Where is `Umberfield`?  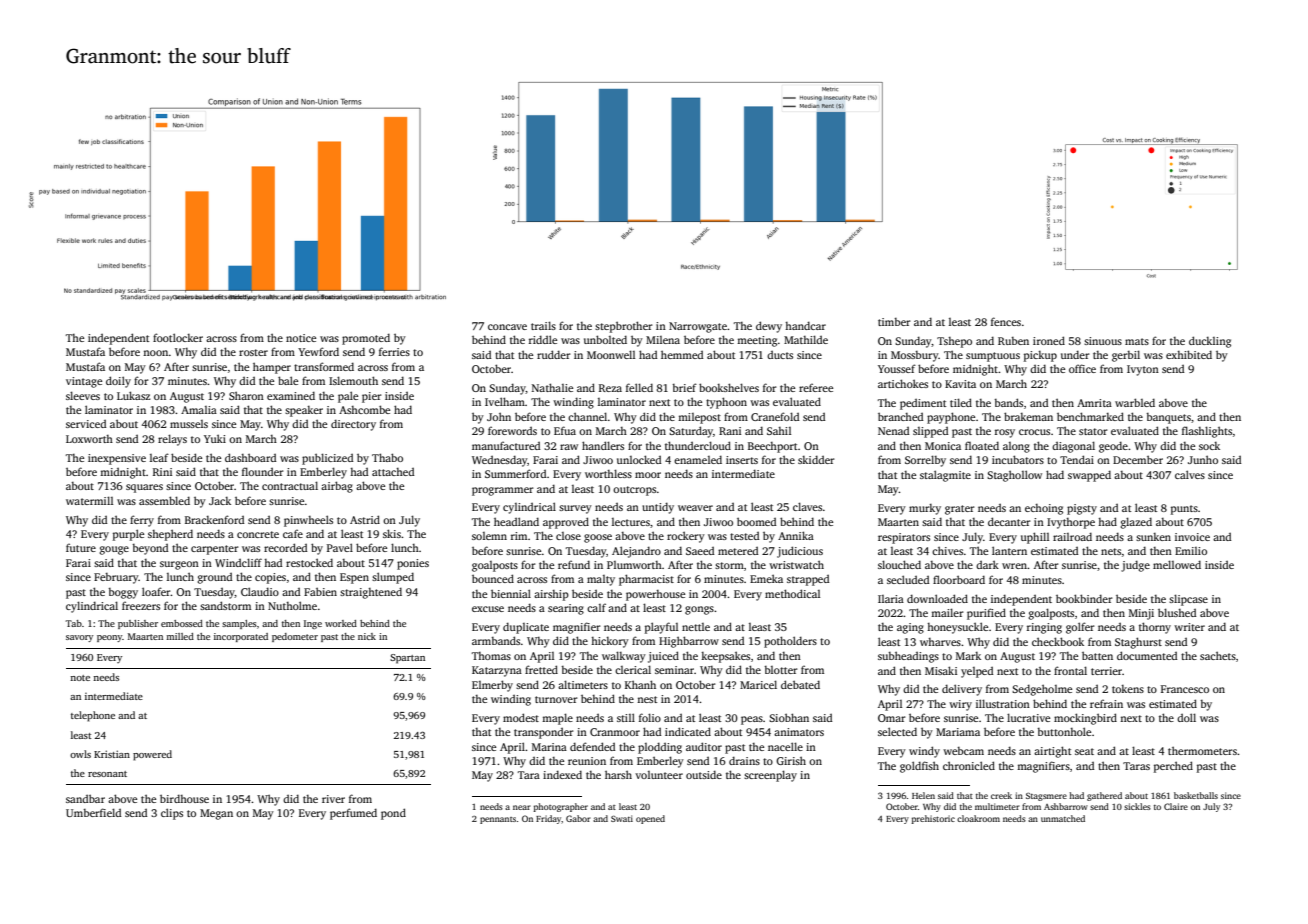 Umberfield is located at coordinates (93, 812).
